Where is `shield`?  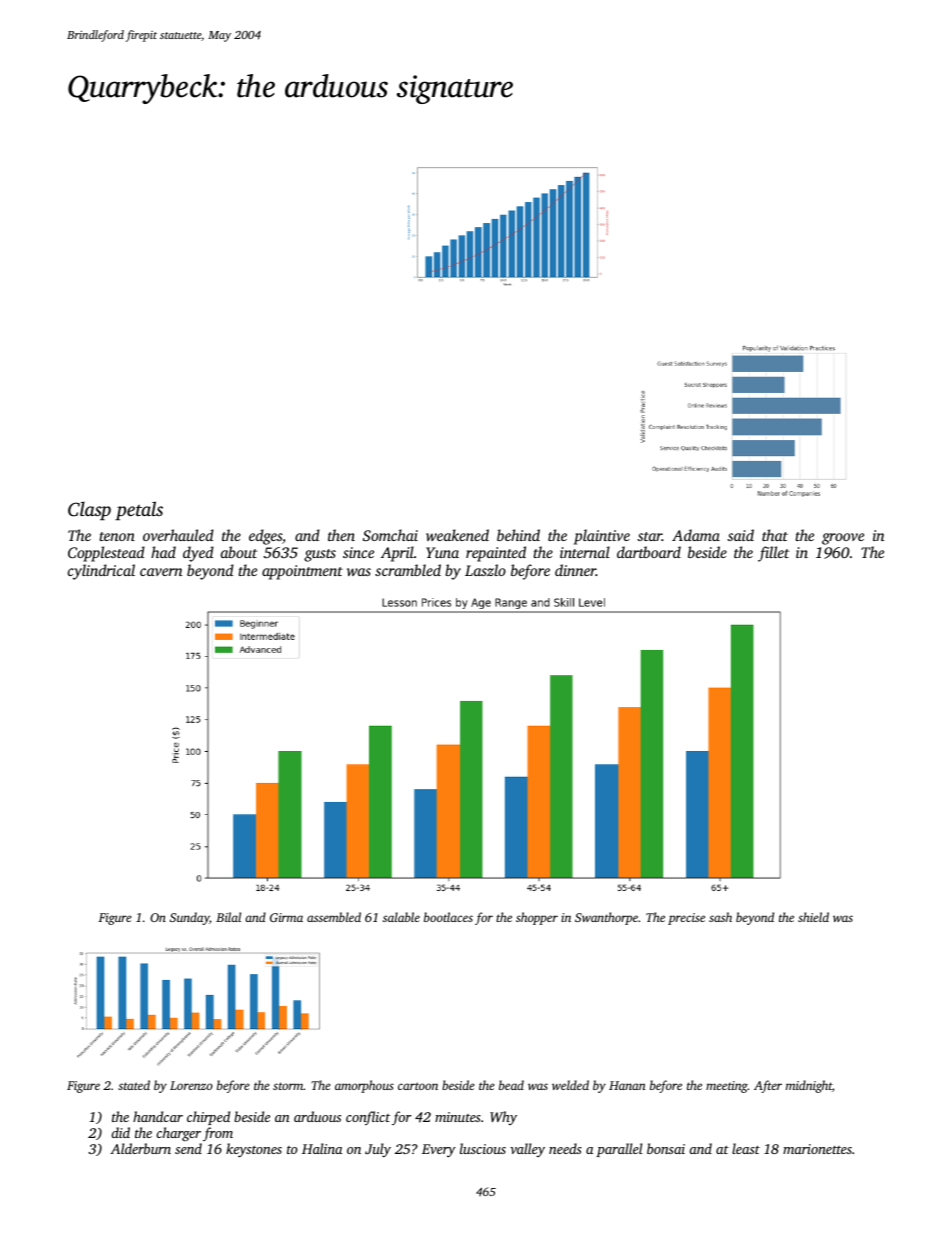 shield is located at coordinates (813, 917).
